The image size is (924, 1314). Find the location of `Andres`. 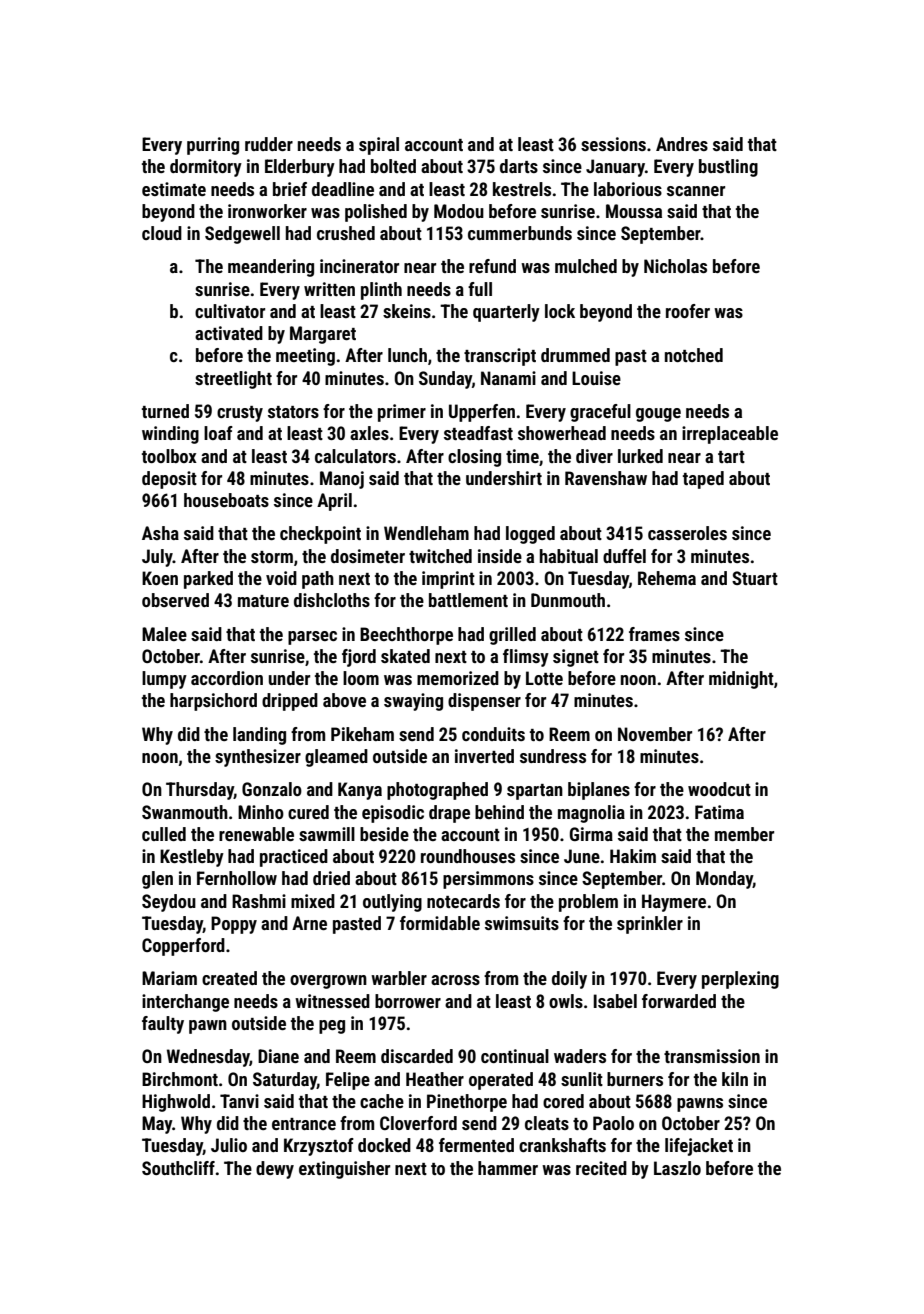

Andres is located at coordinates (682, 144).
